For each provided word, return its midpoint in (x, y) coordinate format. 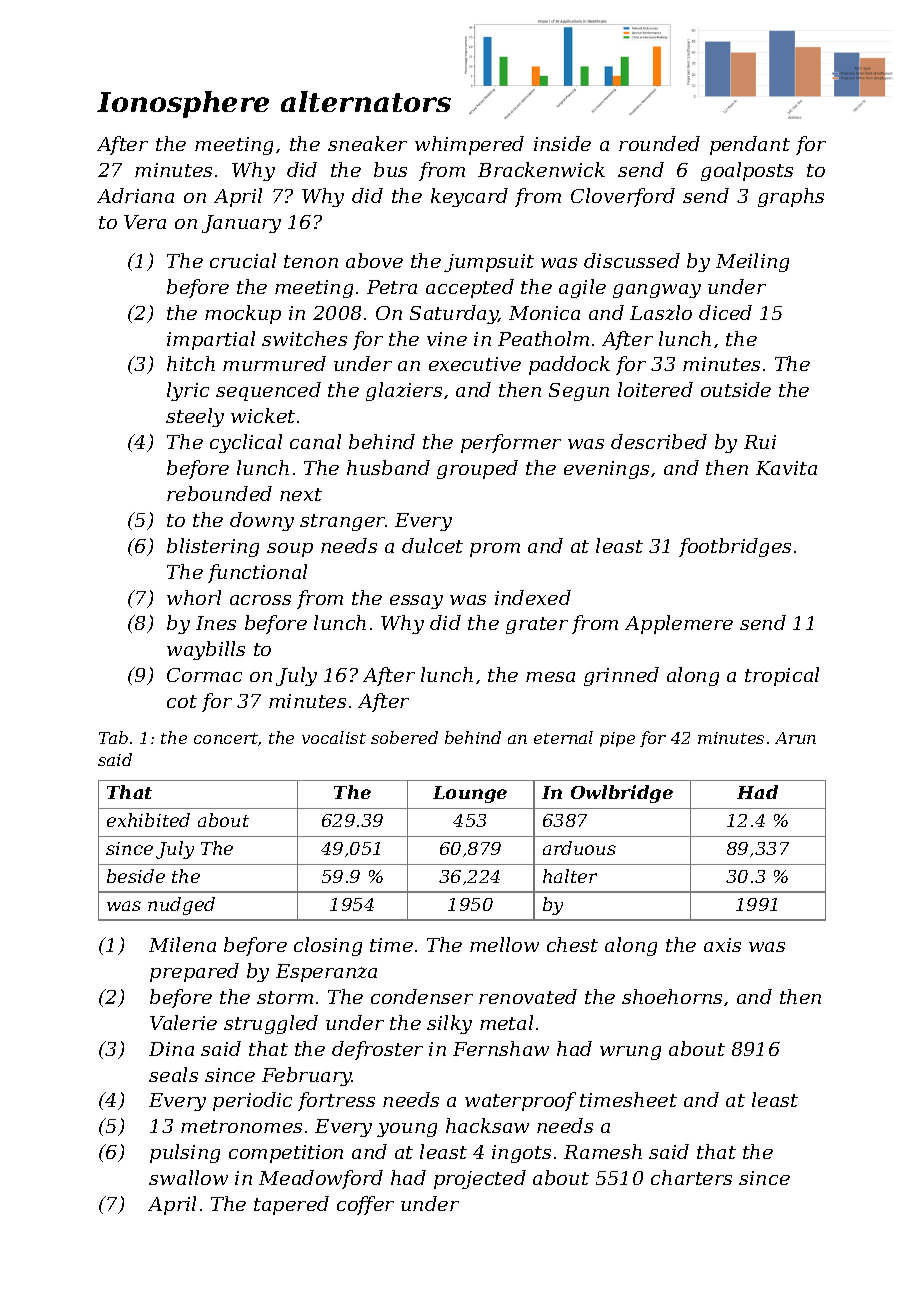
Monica (544, 313)
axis (722, 945)
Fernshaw (501, 1048)
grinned (621, 676)
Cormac (204, 675)
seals (173, 1074)
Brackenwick (541, 169)
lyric (188, 391)
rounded (659, 143)
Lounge (470, 794)
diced (725, 312)
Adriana (135, 195)
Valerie (183, 1022)
